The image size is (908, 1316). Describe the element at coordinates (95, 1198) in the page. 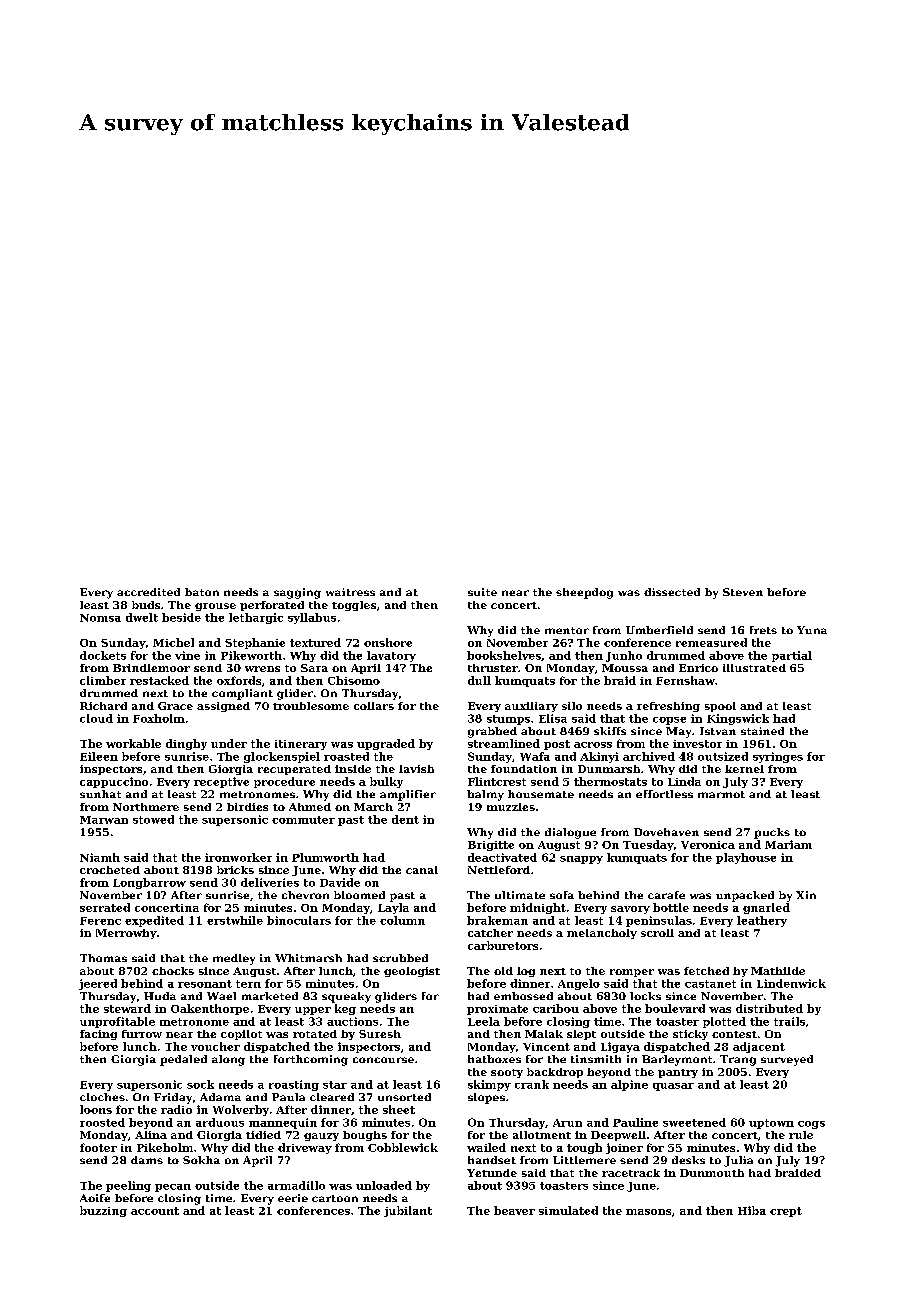

I see `Aoife` at that location.
